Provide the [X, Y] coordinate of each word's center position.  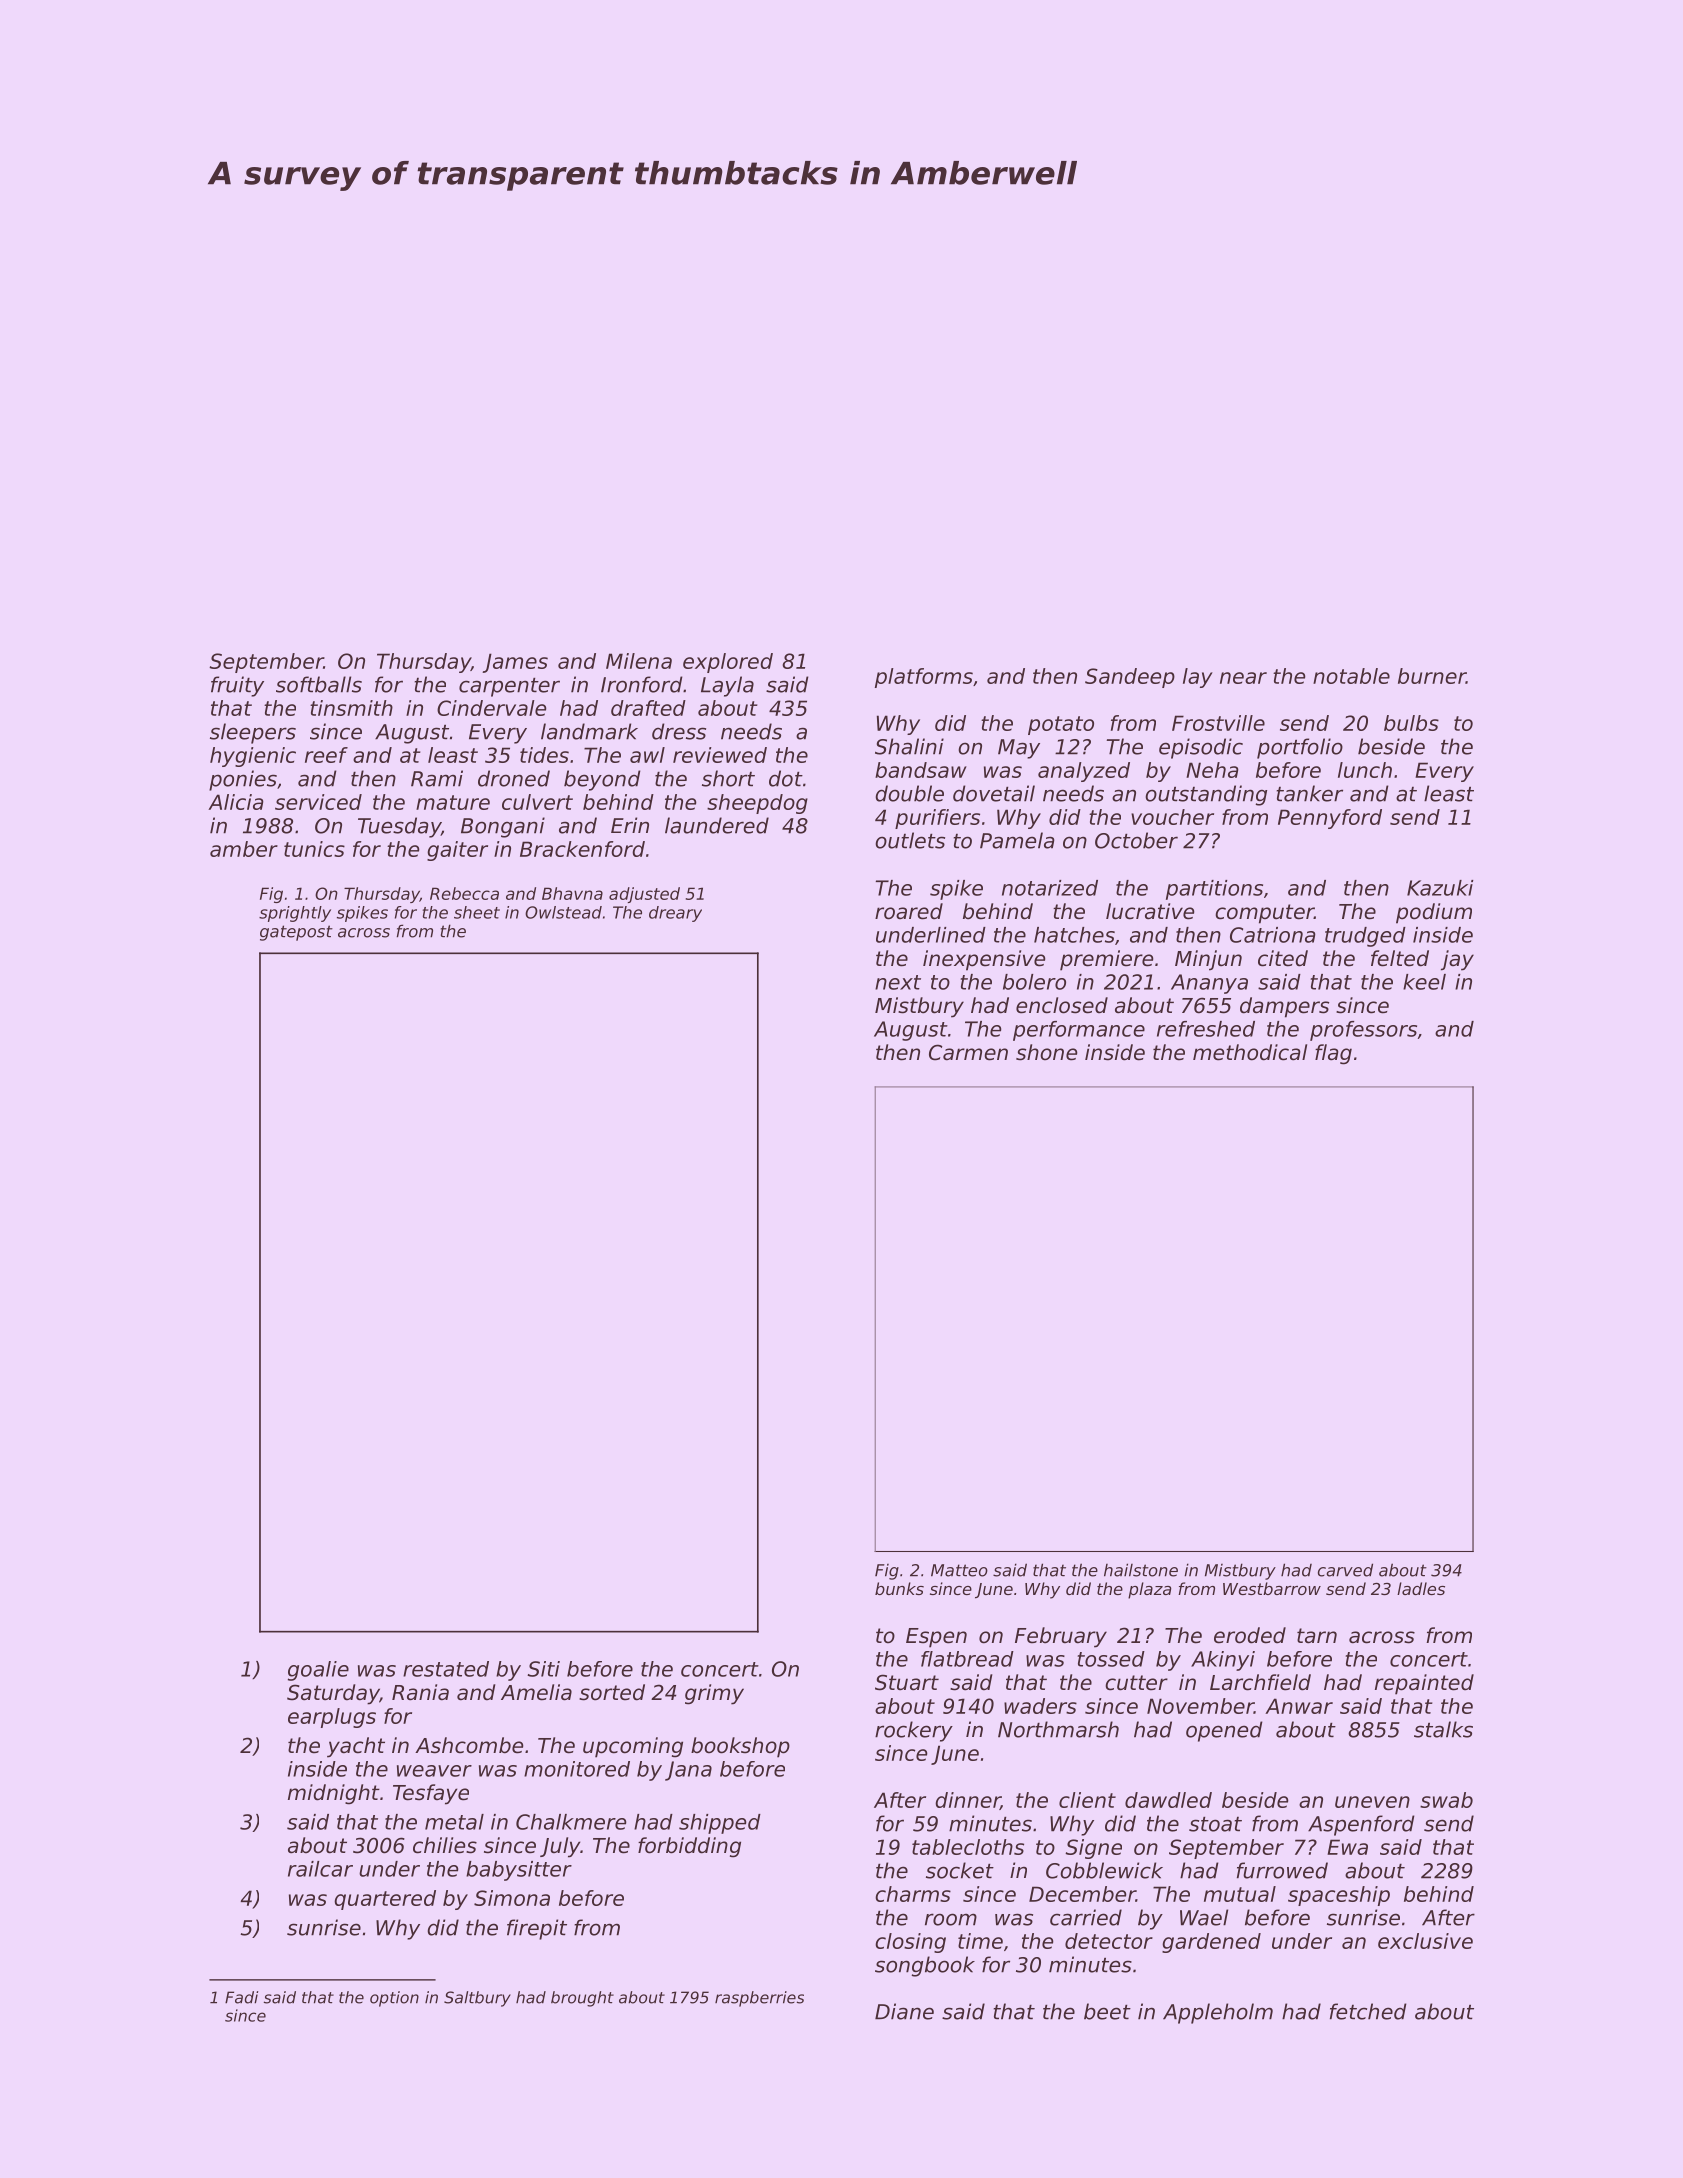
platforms [924, 678]
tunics [314, 849]
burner [1432, 676]
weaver [434, 1771]
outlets [910, 840]
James [515, 663]
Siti [543, 1669]
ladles [1421, 1588]
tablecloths [968, 1847]
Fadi [241, 1997]
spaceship [1339, 1896]
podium [1434, 913]
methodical [1250, 1052]
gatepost [296, 933]
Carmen [968, 1052]
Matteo [959, 1570]
